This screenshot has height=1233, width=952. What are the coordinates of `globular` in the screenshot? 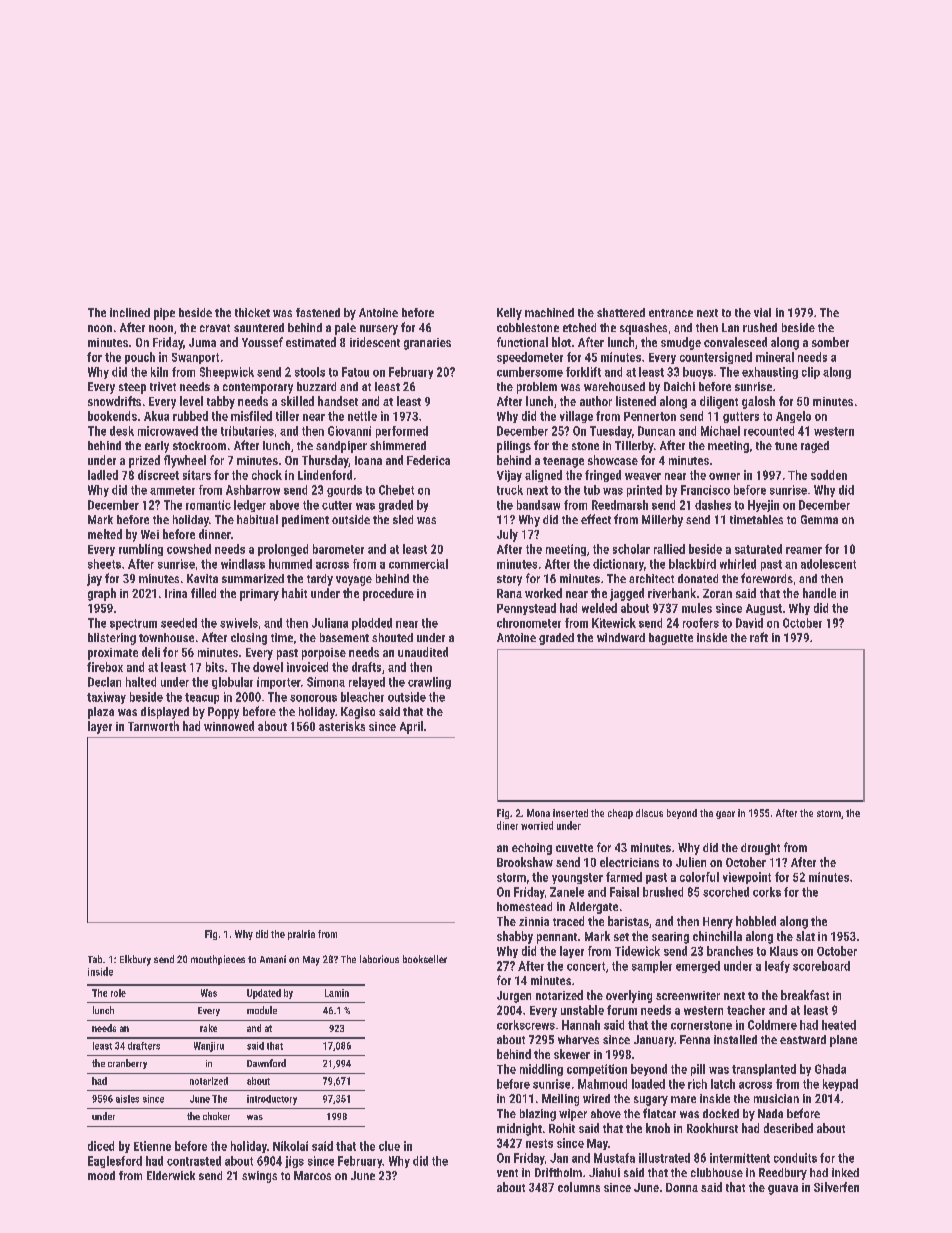 It's located at (232, 683).
